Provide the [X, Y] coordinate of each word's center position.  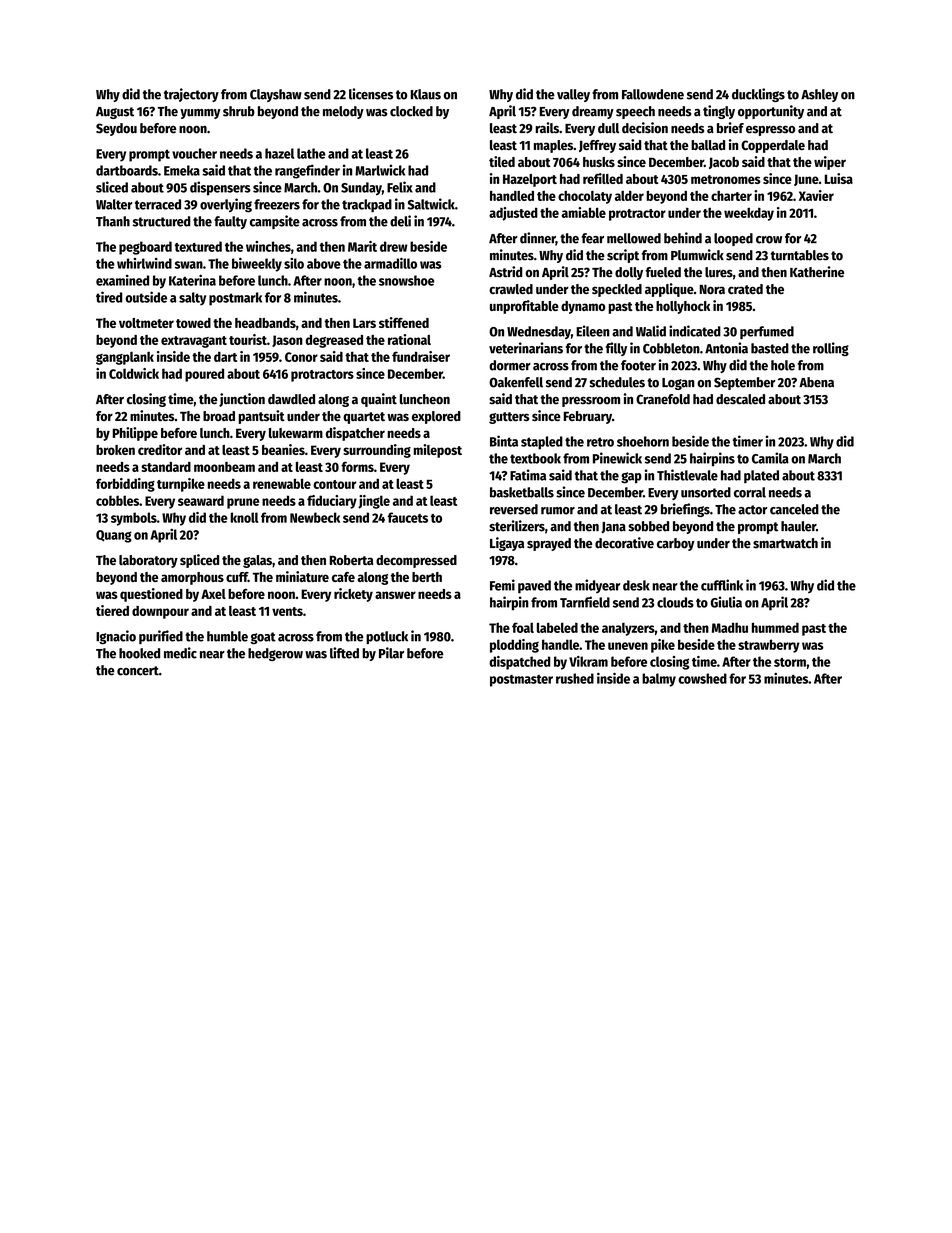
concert [138, 671]
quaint [379, 400]
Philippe [135, 434]
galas [257, 561]
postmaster [521, 681]
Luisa [839, 178]
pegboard [145, 248]
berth [427, 577]
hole [783, 365]
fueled [663, 272]
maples [553, 146]
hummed [775, 627]
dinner [538, 239]
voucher [194, 153]
